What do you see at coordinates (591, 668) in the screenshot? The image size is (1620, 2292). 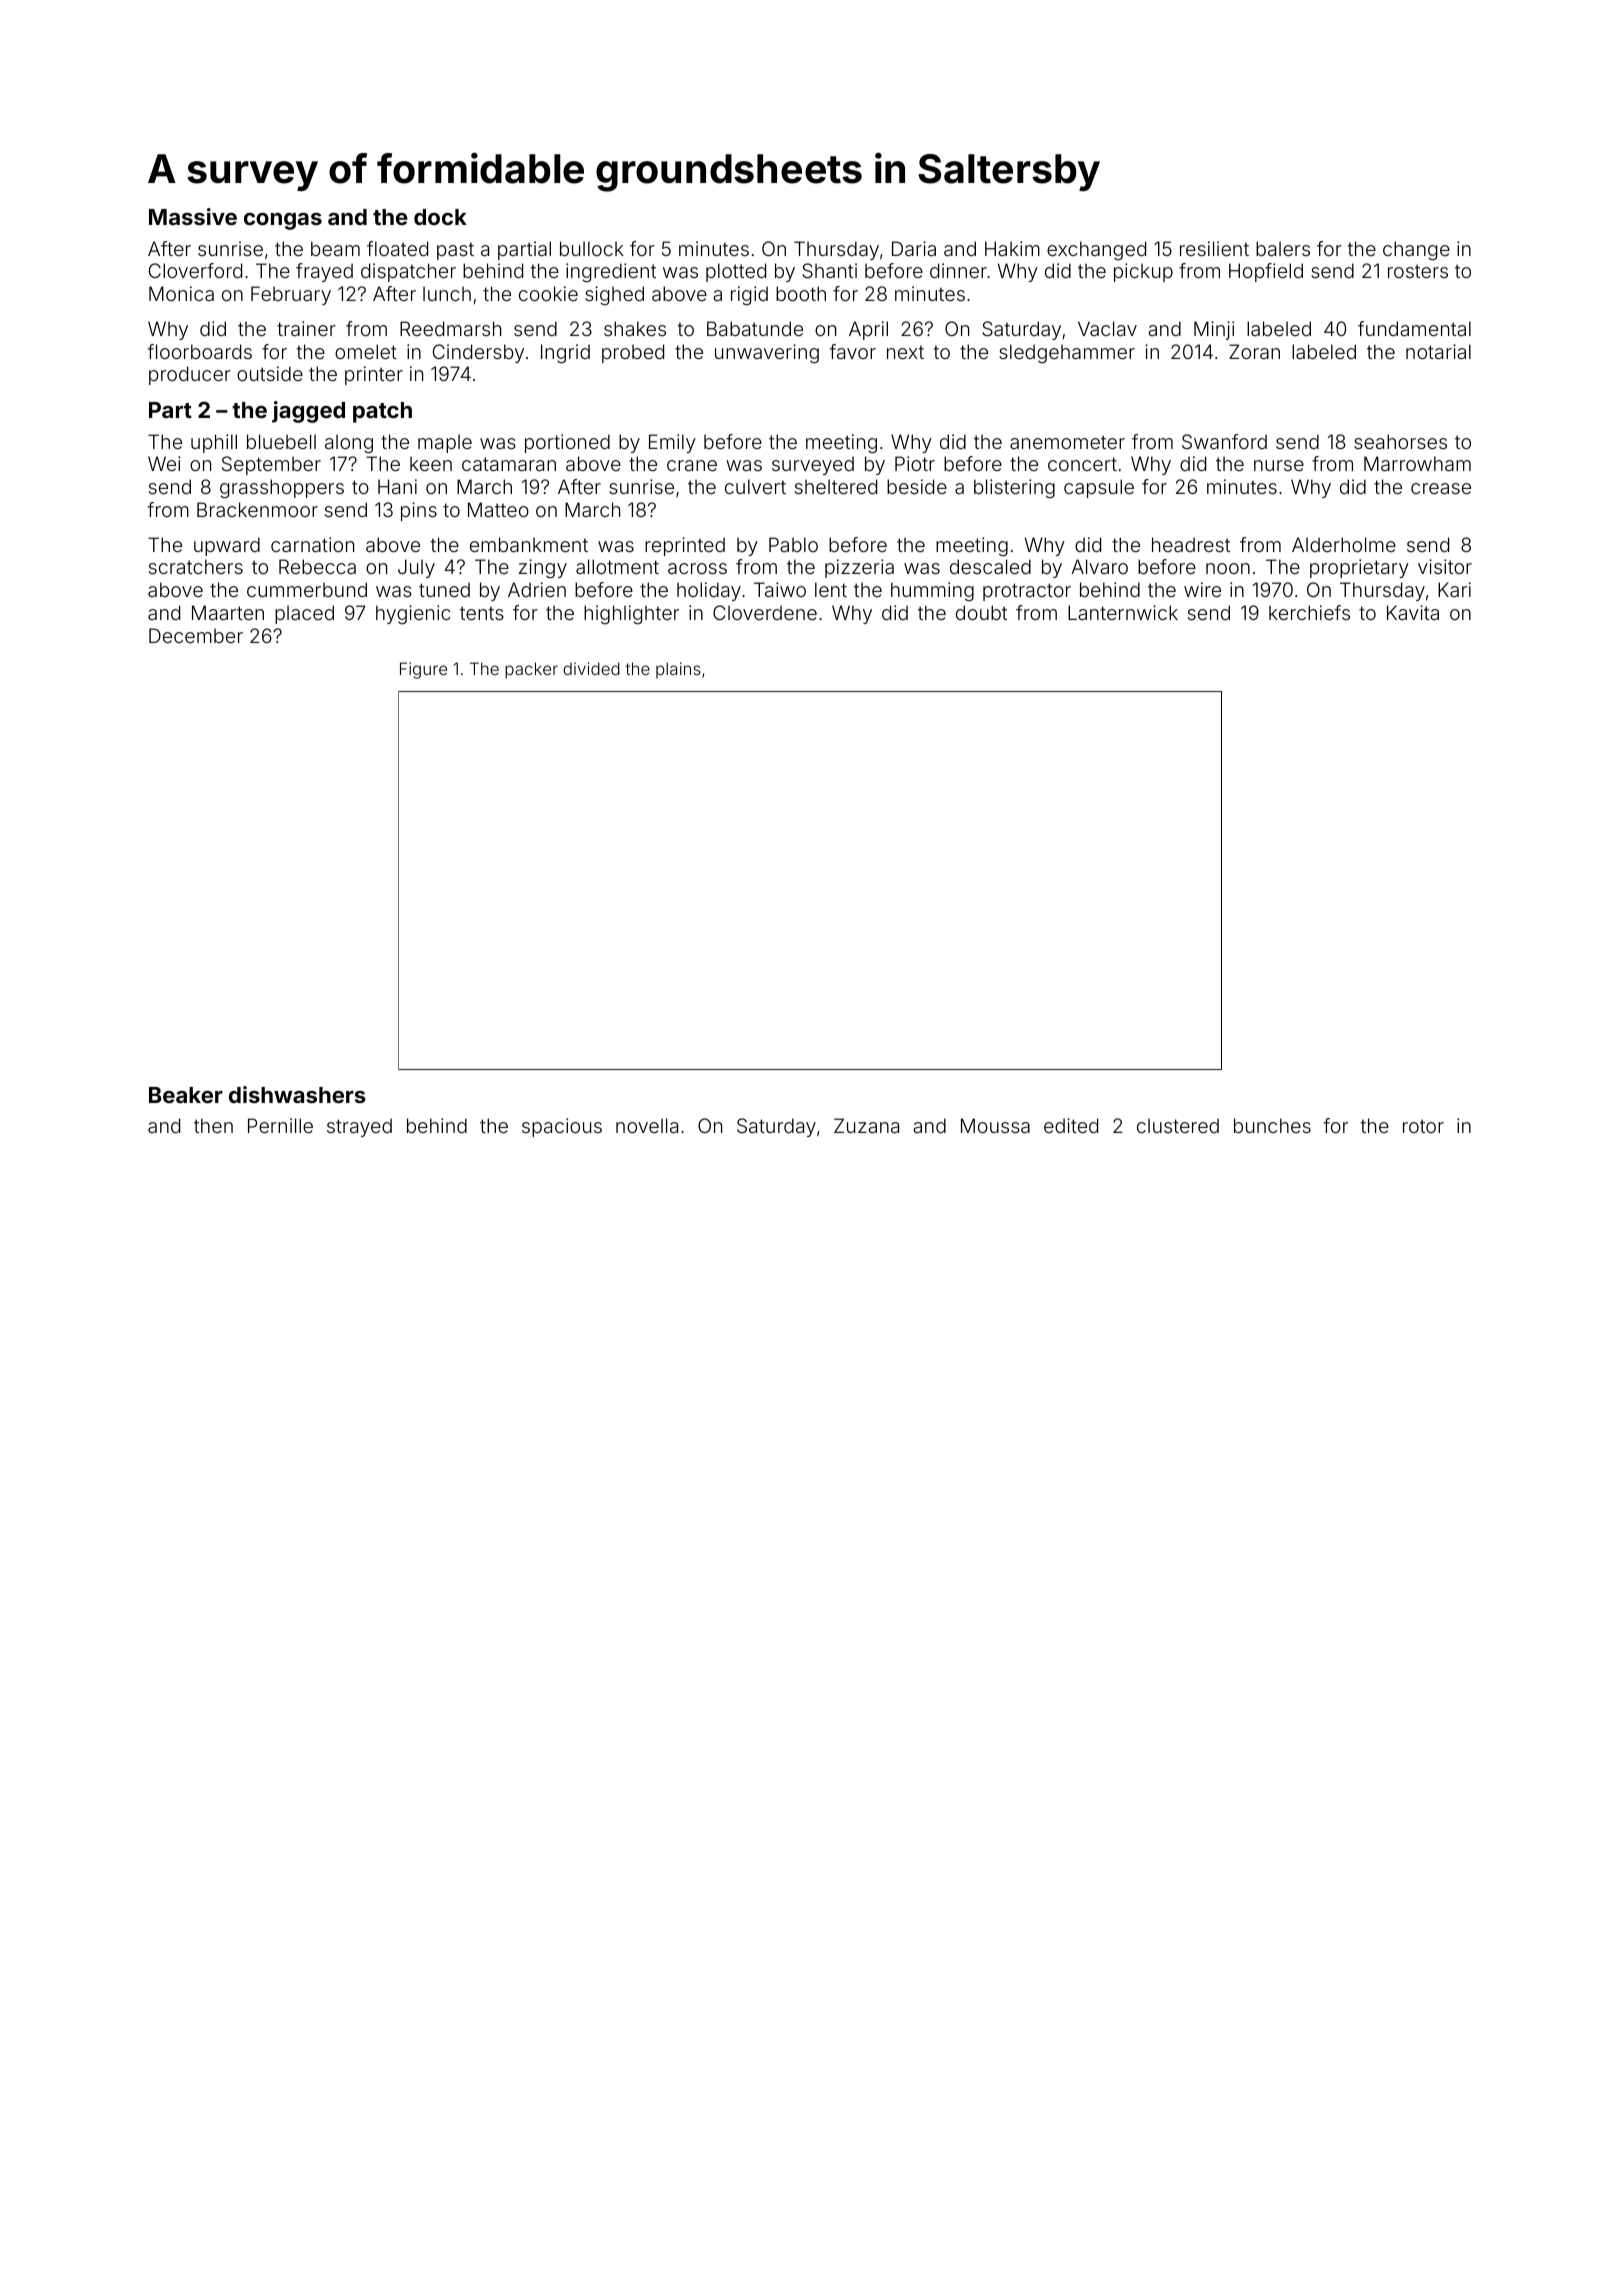 I see `divided` at bounding box center [591, 668].
